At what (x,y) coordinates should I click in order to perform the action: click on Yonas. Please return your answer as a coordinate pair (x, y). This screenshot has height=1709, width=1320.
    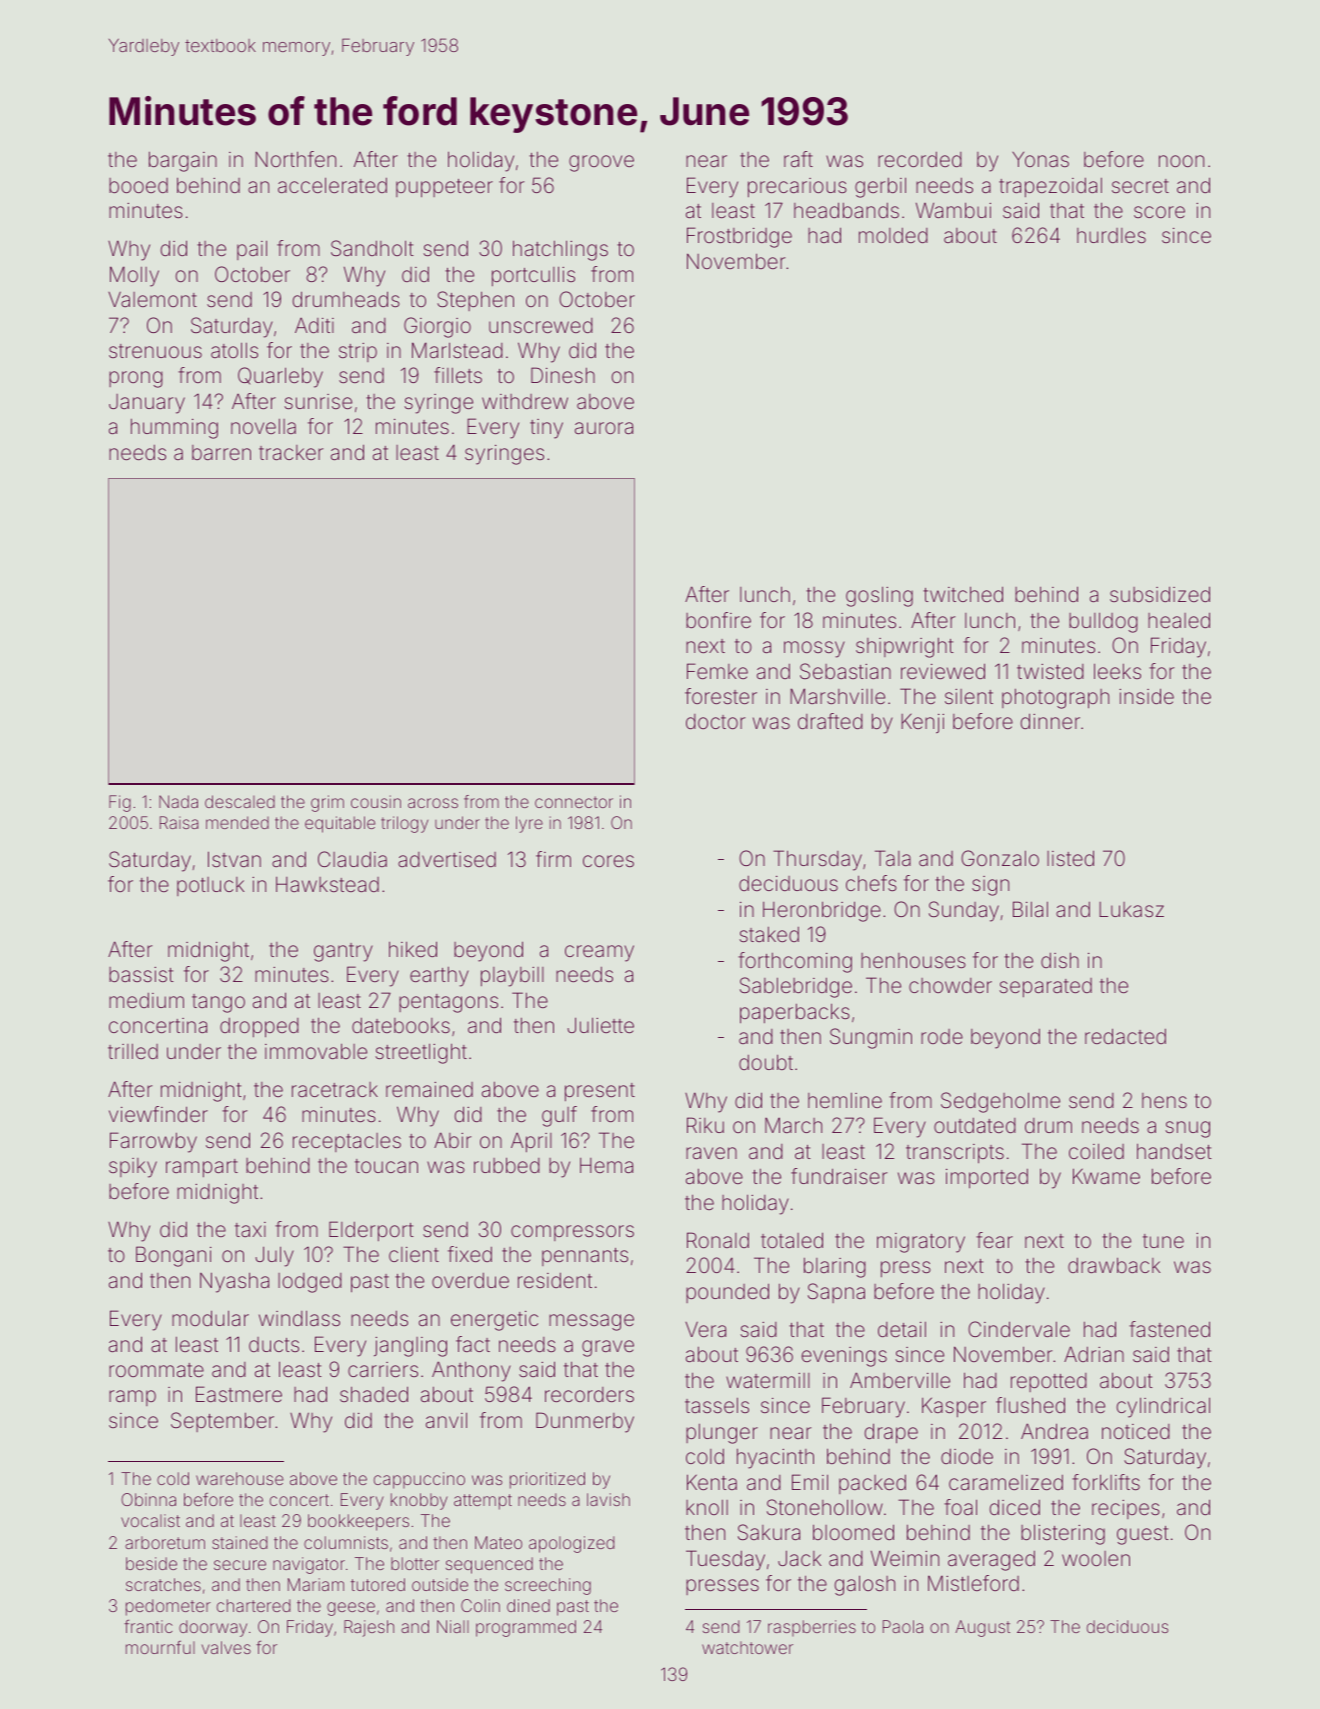
    Looking at the image, I should click on (1040, 159).
